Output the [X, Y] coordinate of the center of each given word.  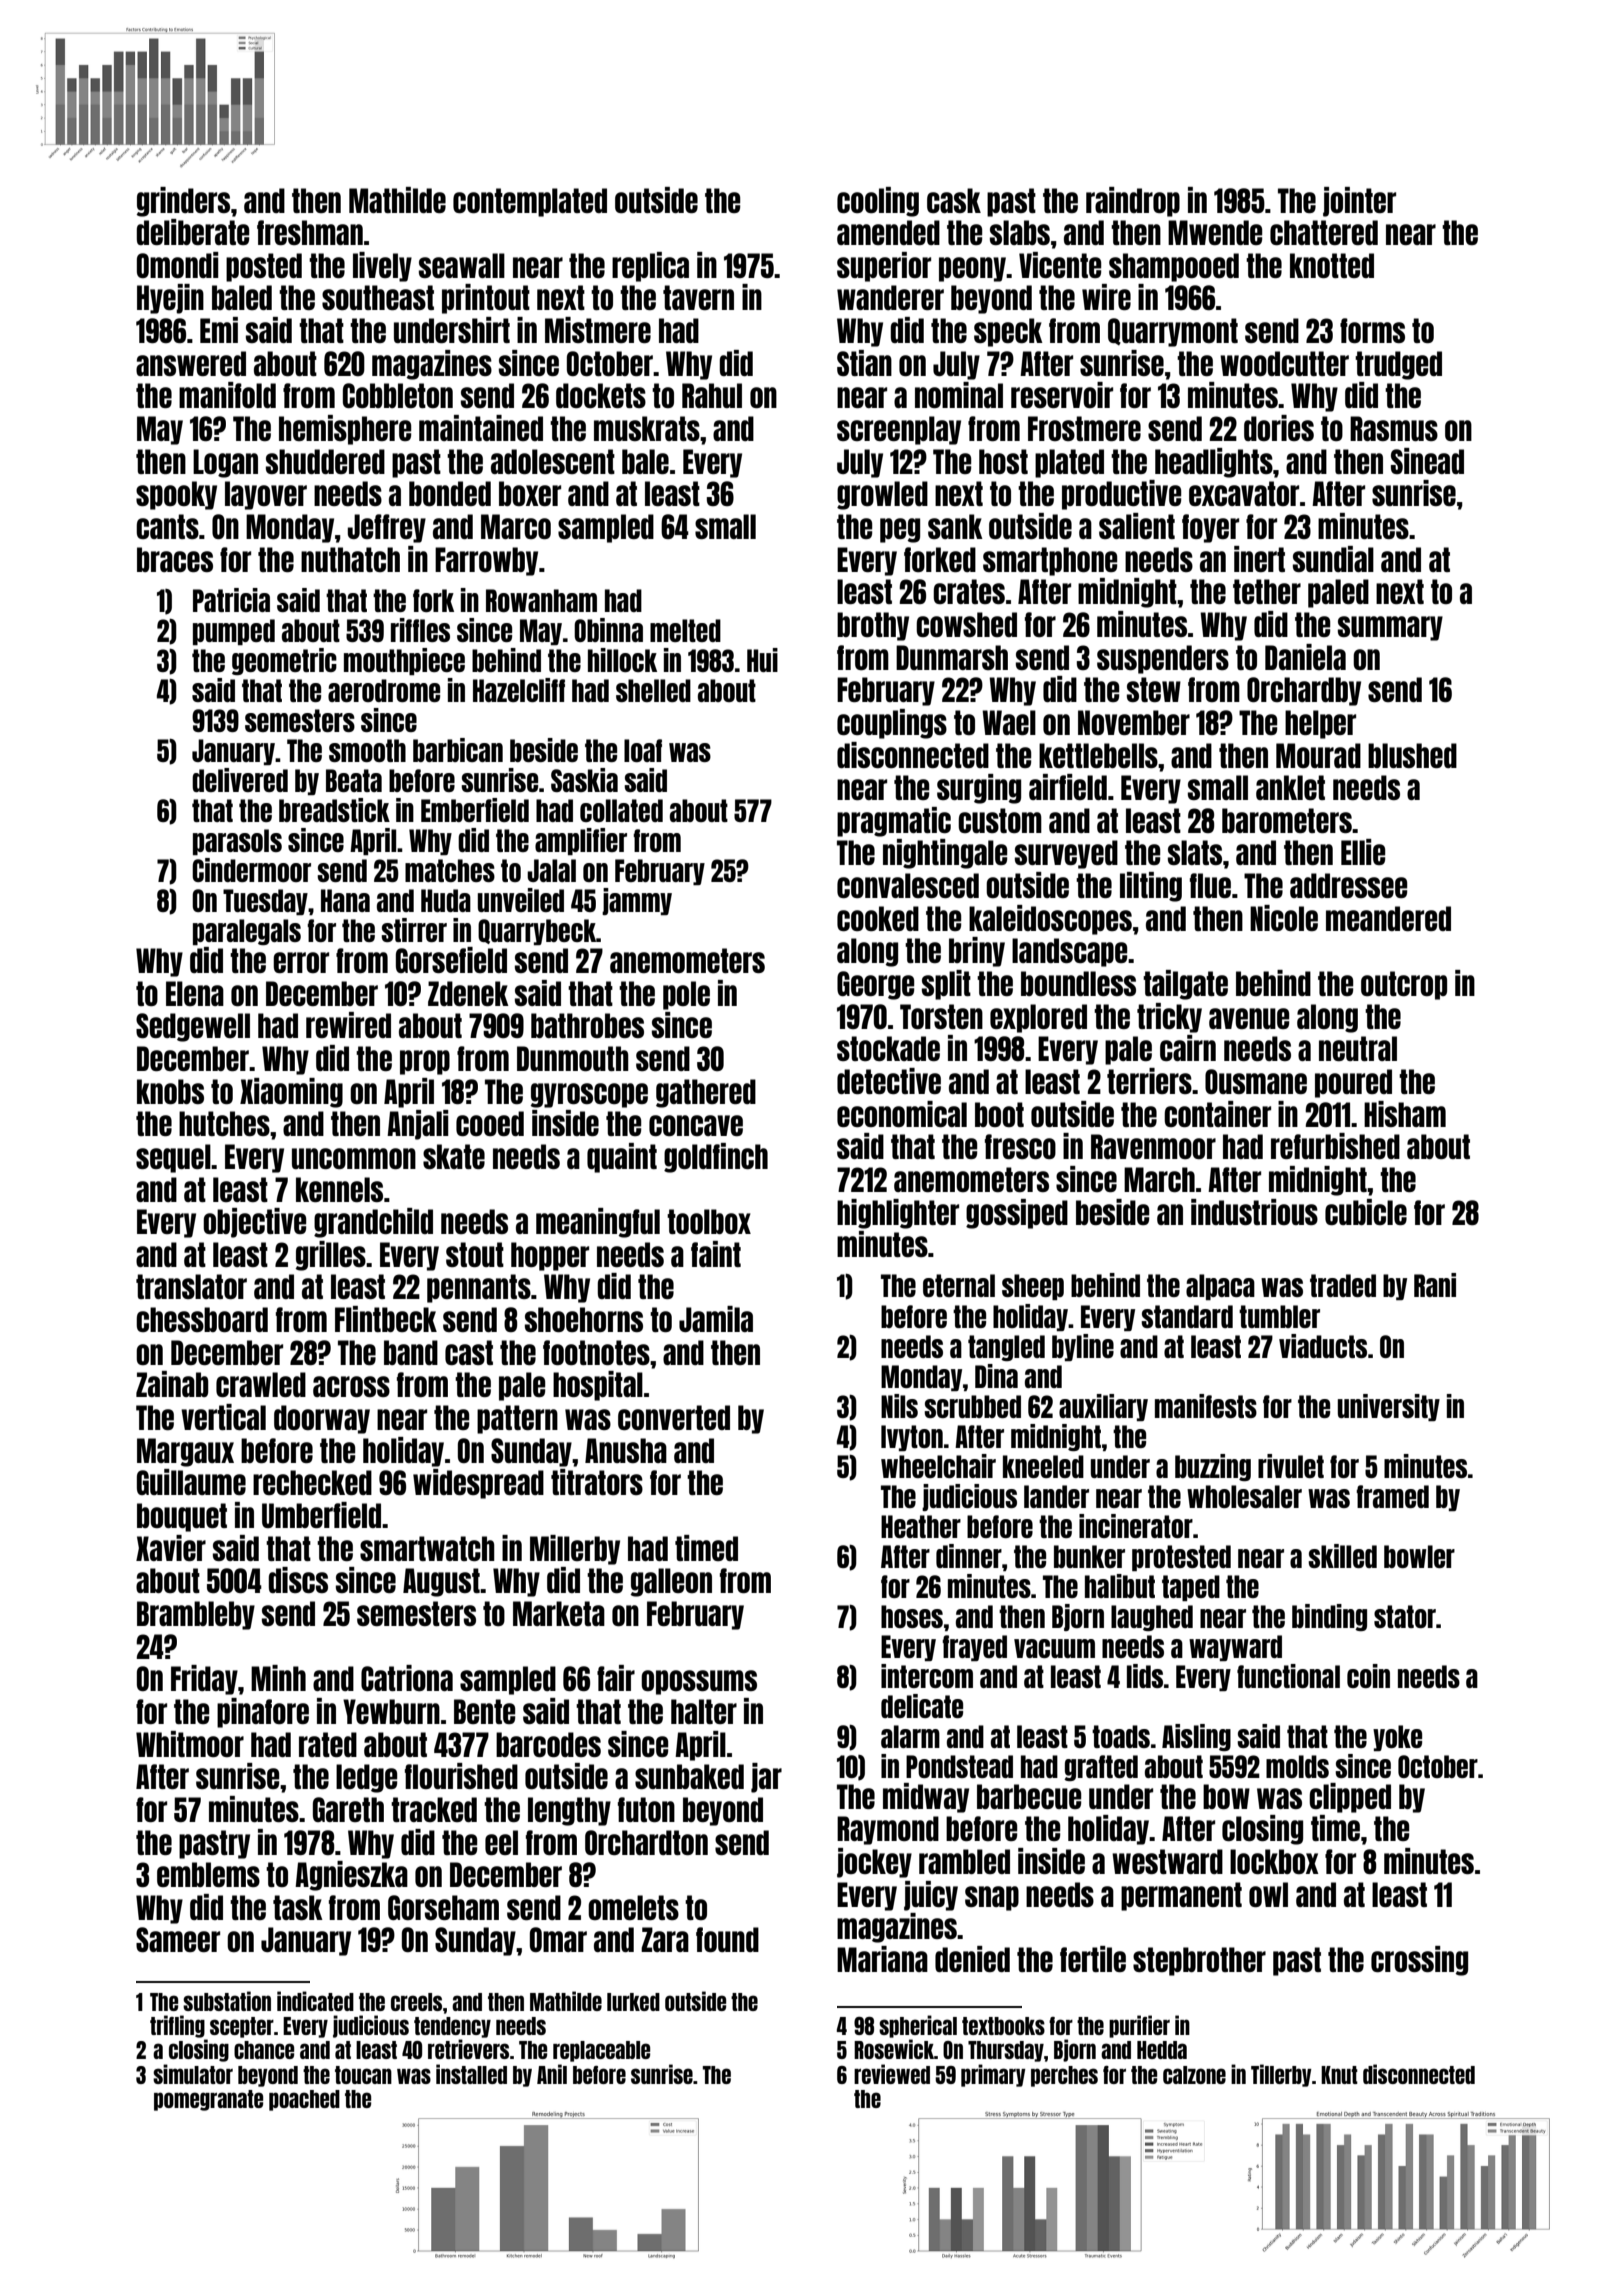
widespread [478, 1484]
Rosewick [894, 2049]
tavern [698, 297]
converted [674, 1417]
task [298, 1907]
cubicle [1366, 1212]
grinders [183, 202]
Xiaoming [291, 1093]
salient [1137, 526]
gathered [706, 1093]
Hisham [1405, 1114]
